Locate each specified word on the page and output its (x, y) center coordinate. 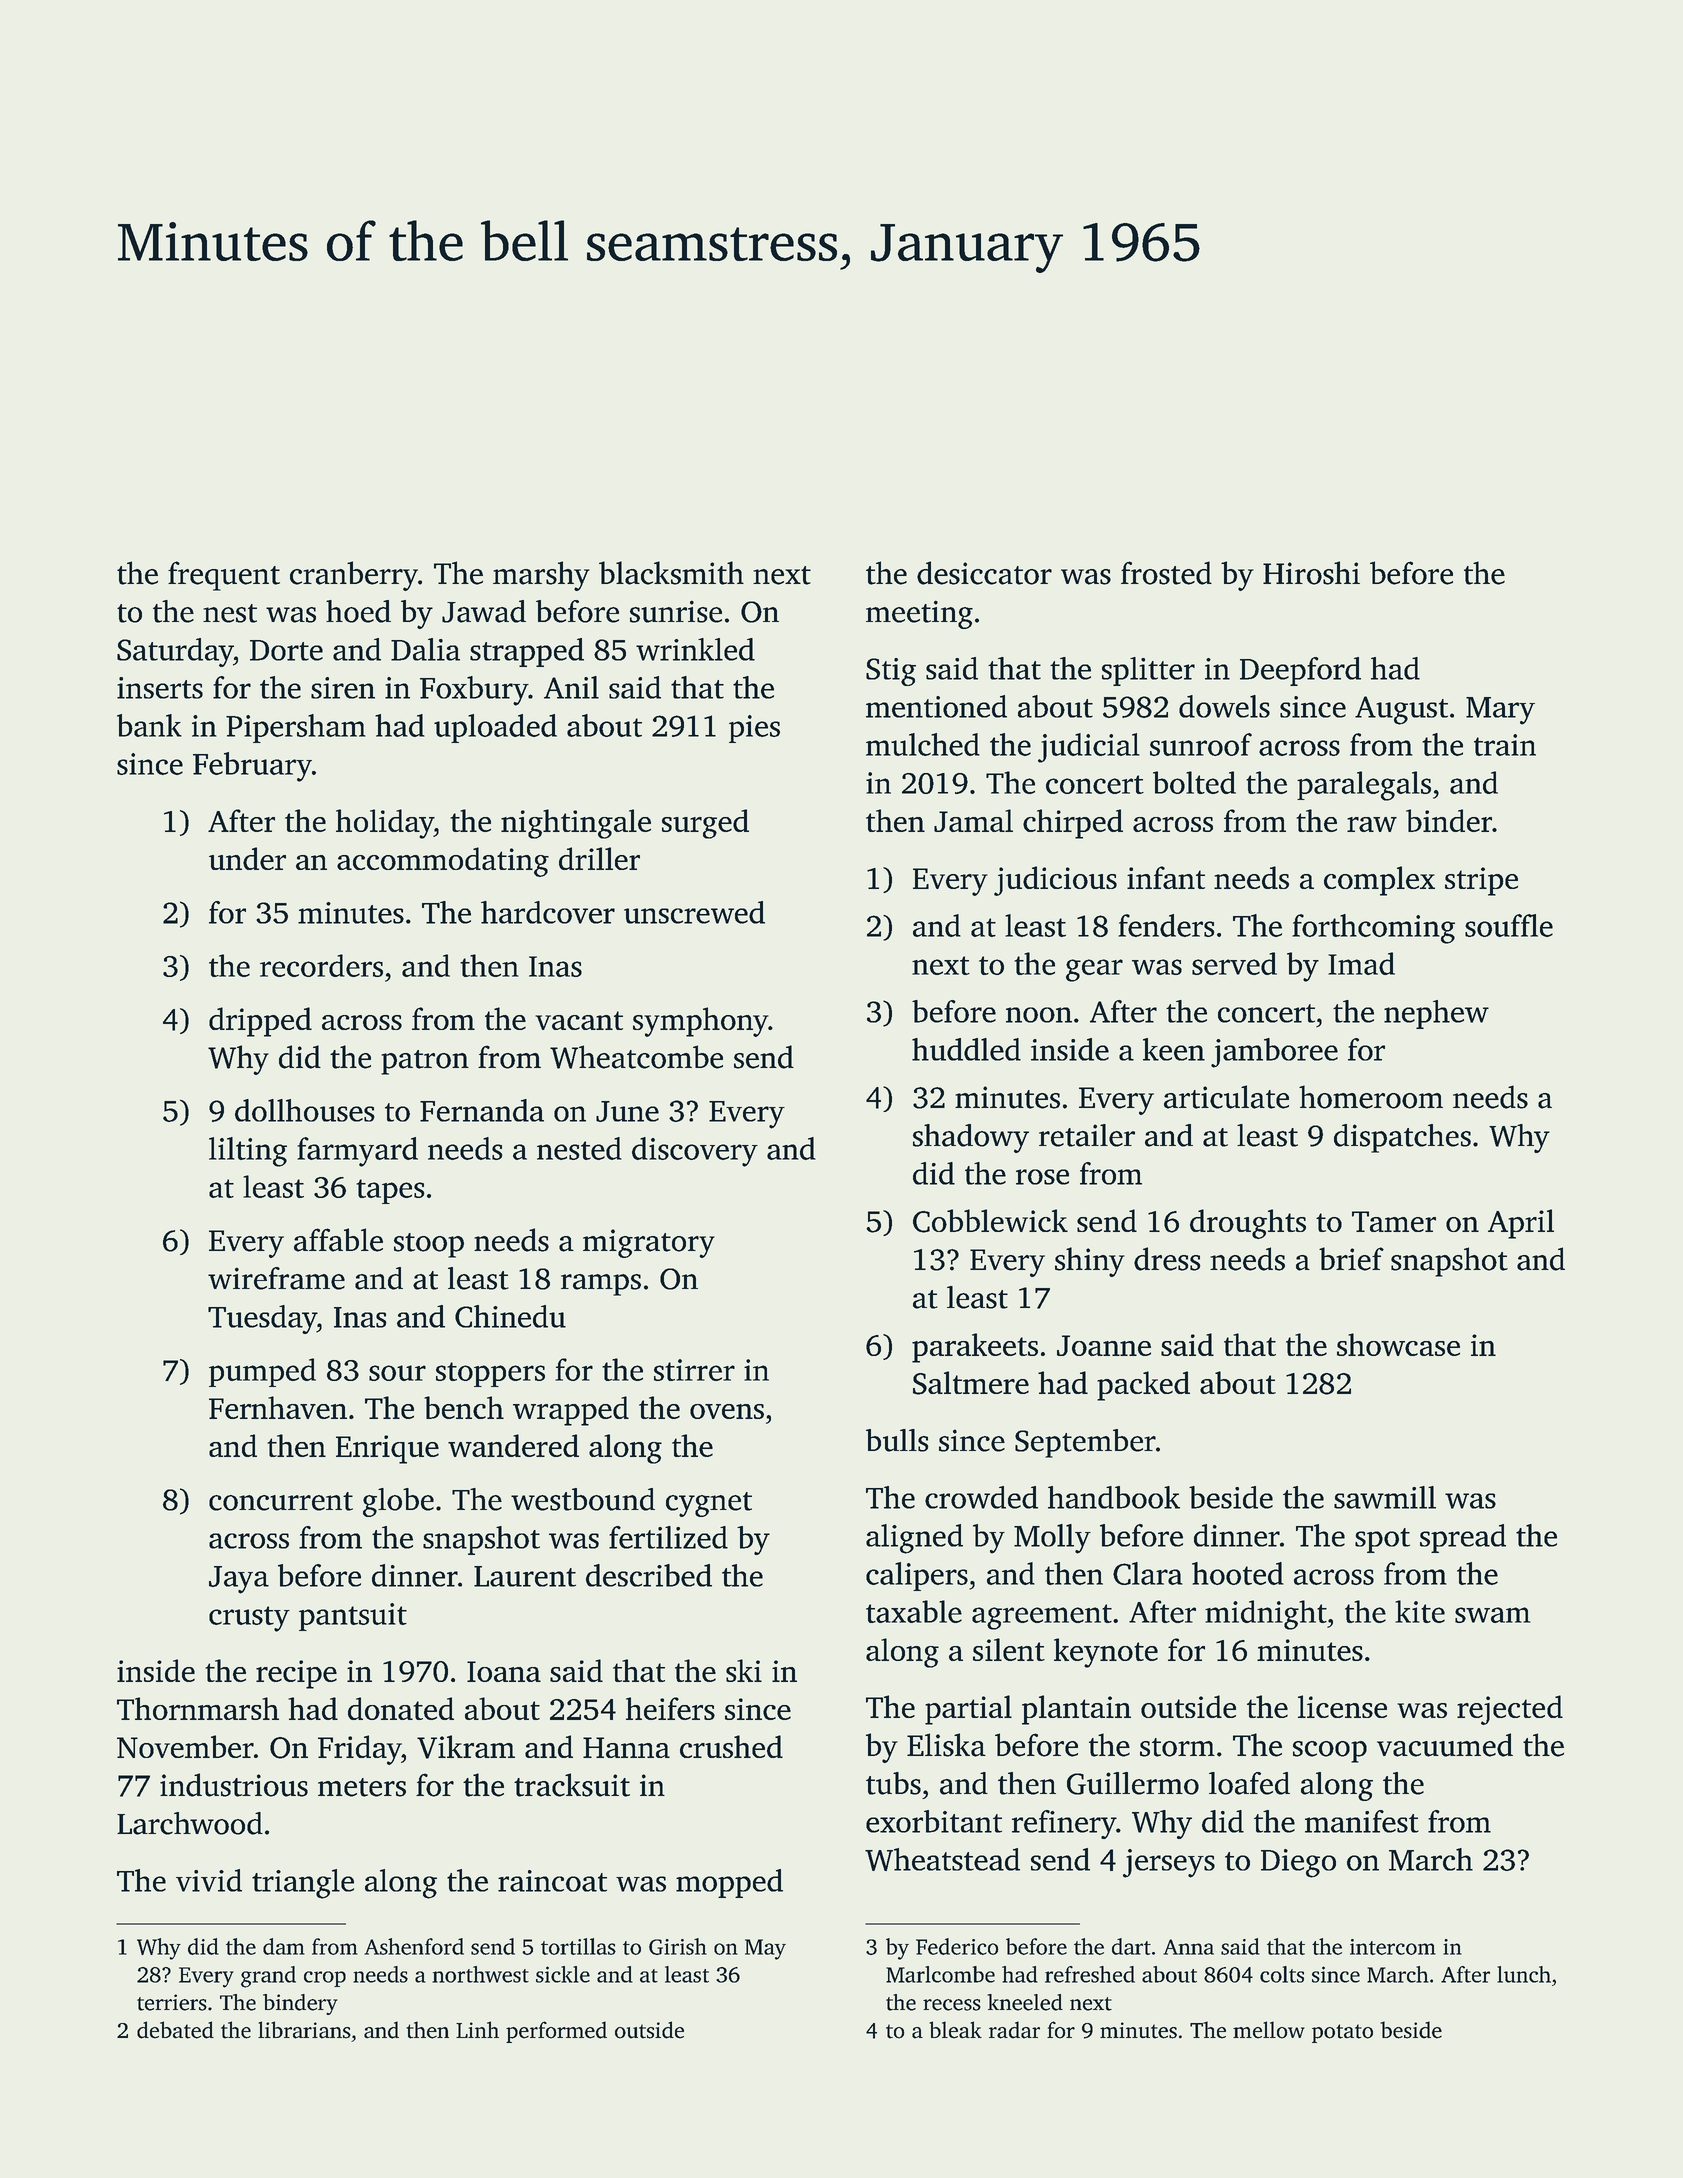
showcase (1398, 1344)
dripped (260, 1022)
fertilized (668, 1537)
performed (556, 2032)
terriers (172, 2002)
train (1505, 745)
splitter (1148, 671)
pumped (262, 1372)
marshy (541, 576)
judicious (1055, 881)
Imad (1361, 963)
